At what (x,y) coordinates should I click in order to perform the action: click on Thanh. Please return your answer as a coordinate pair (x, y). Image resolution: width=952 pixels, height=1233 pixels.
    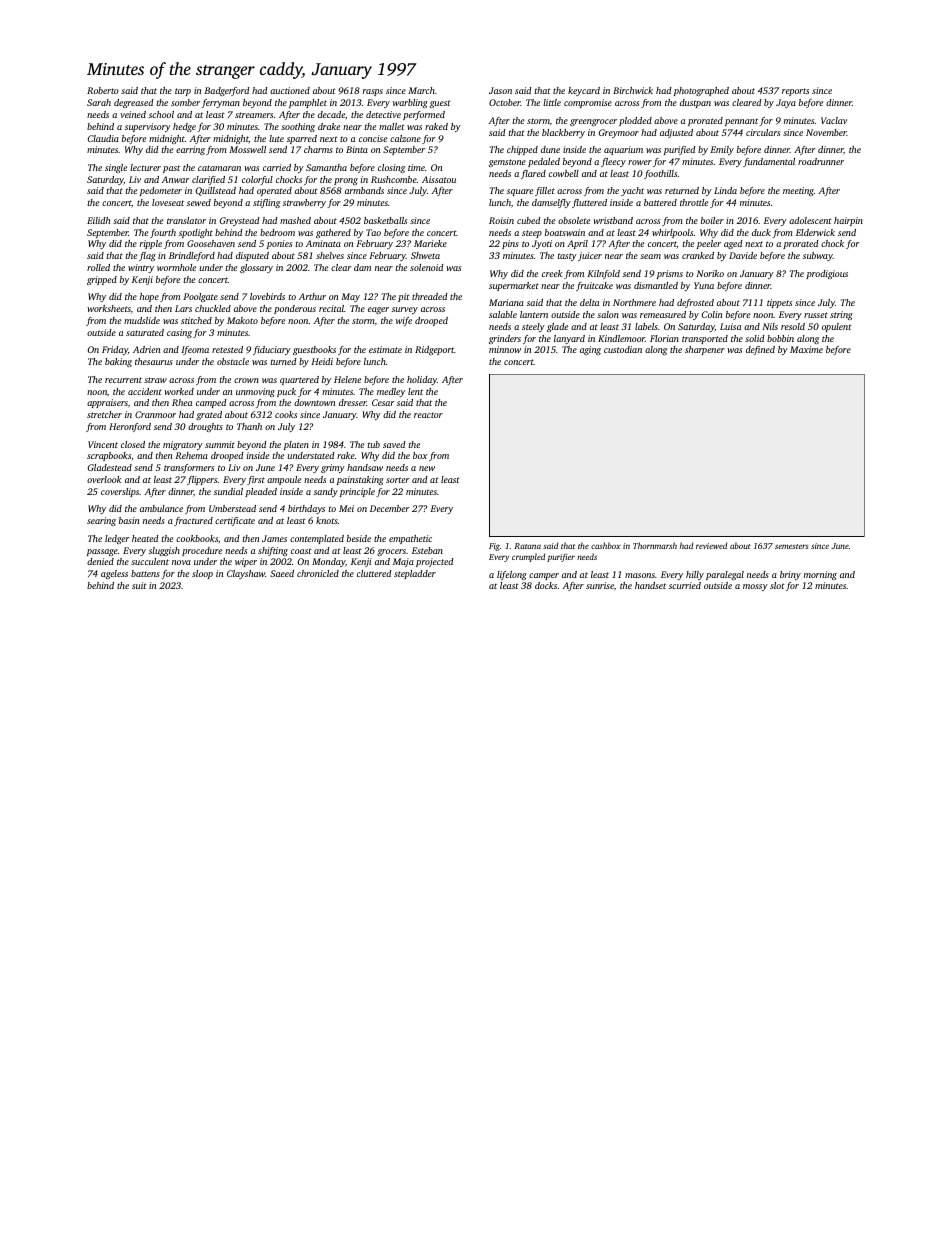
    Looking at the image, I should click on (249, 426).
